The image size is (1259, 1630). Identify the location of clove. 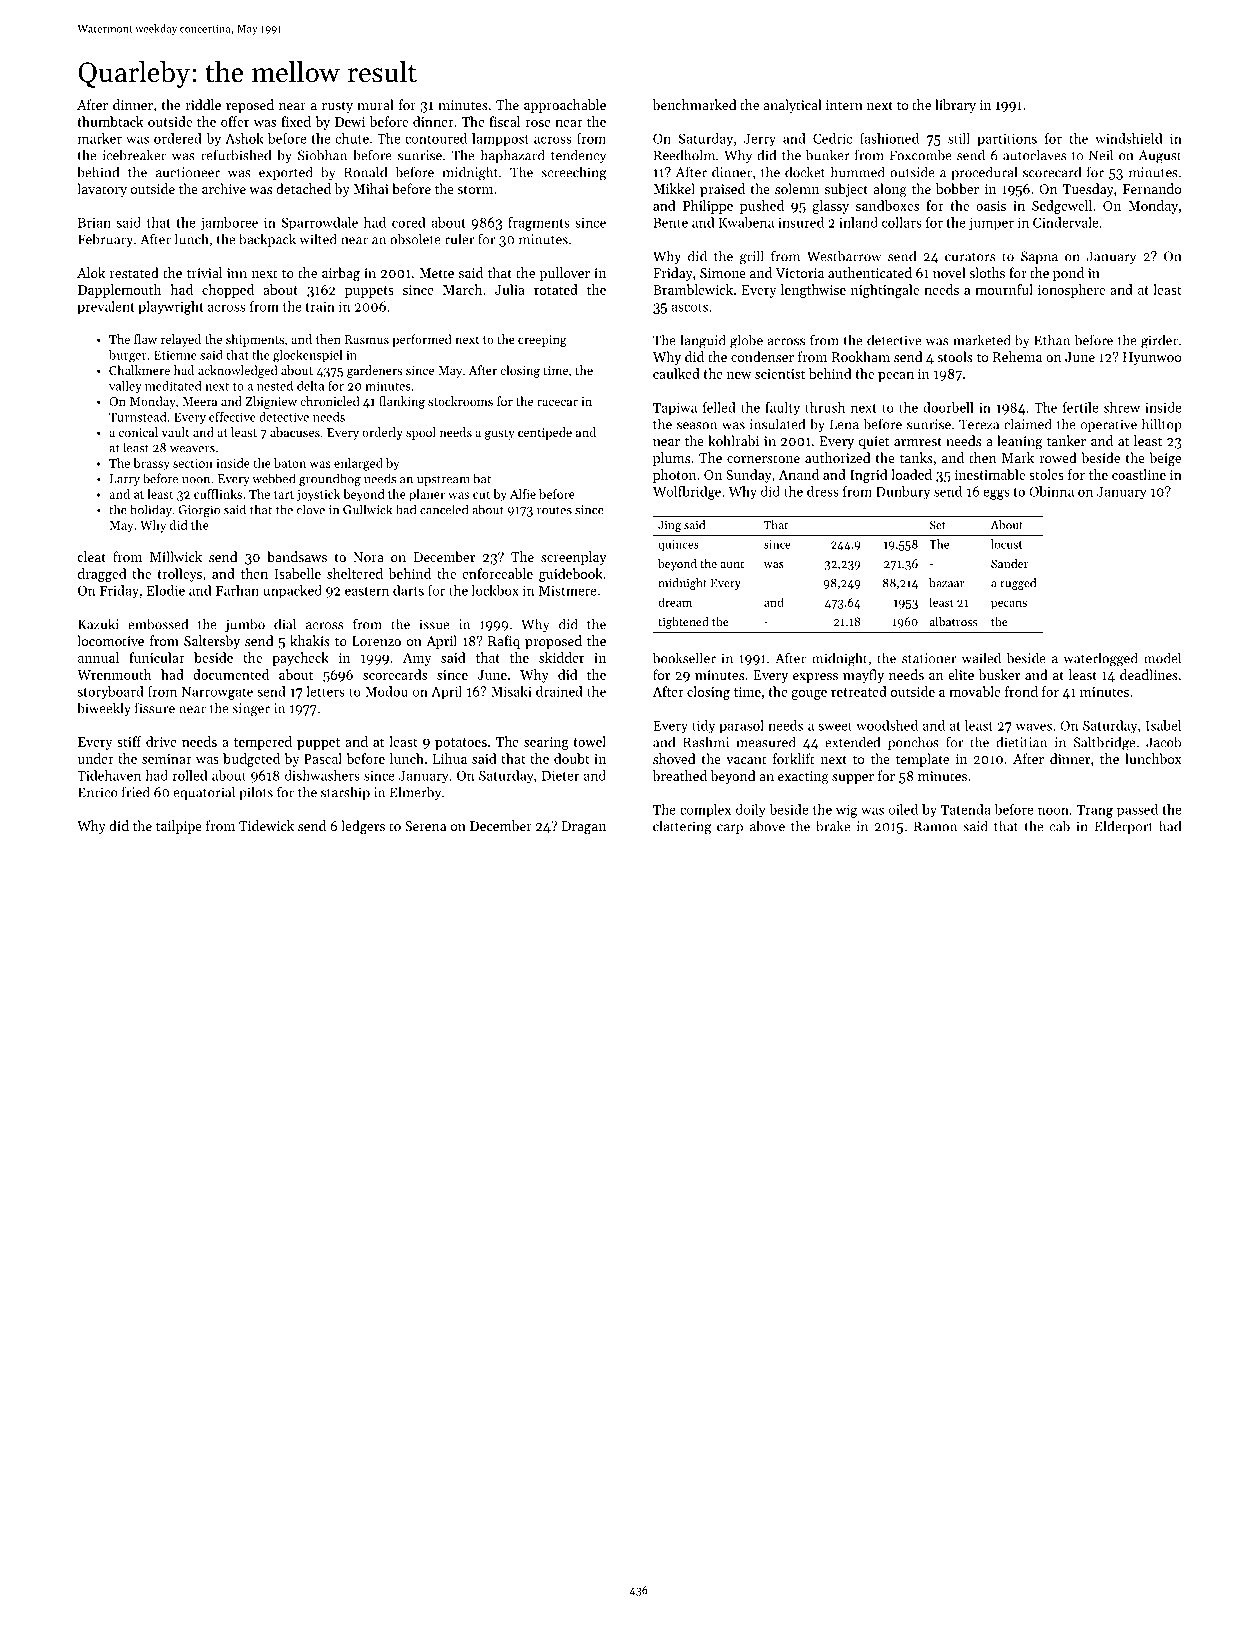
(311, 509).
